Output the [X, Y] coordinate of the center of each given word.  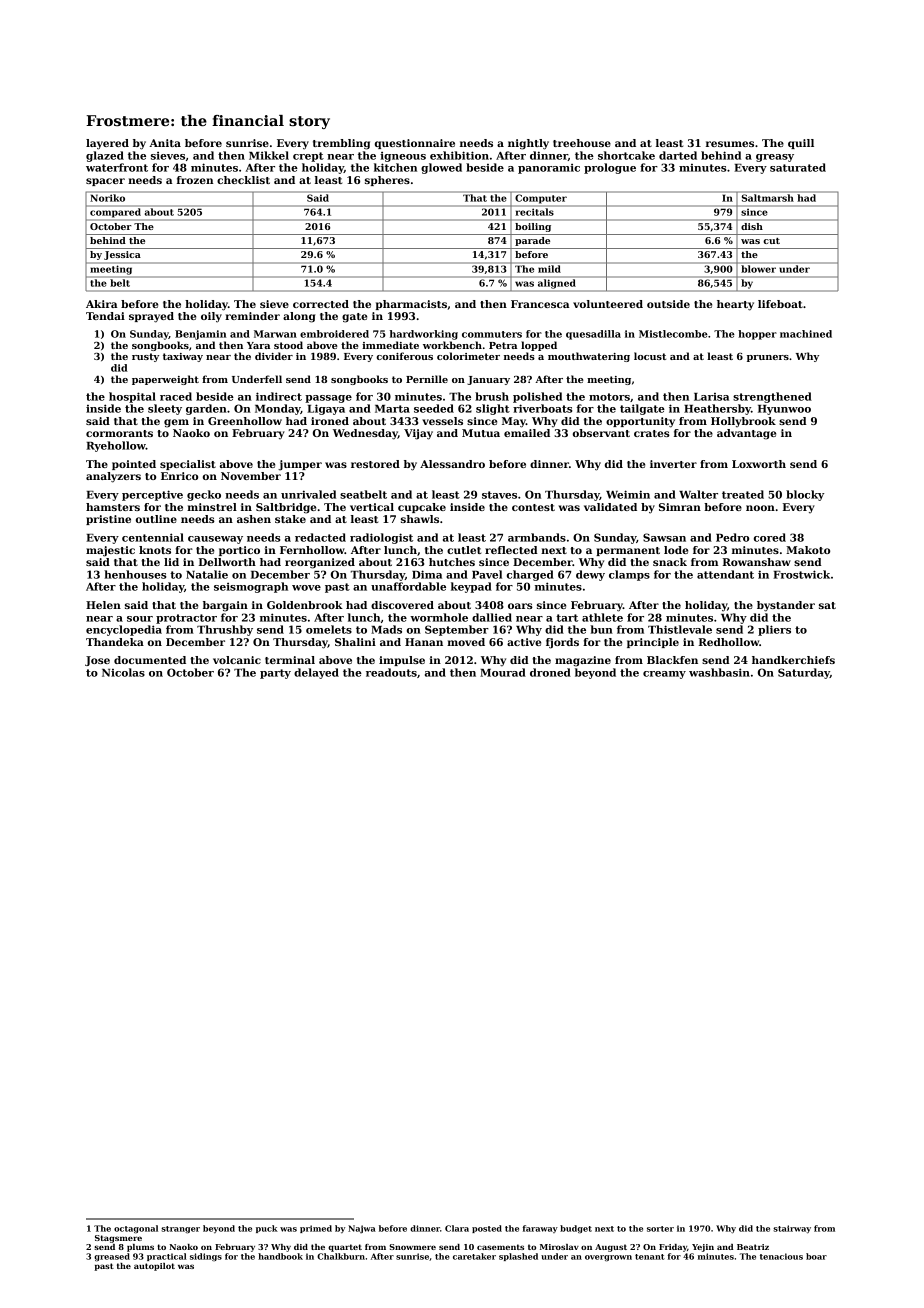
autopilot [154, 1267]
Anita [165, 143]
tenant [650, 1257]
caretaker [474, 1256]
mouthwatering [589, 357]
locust [650, 356]
